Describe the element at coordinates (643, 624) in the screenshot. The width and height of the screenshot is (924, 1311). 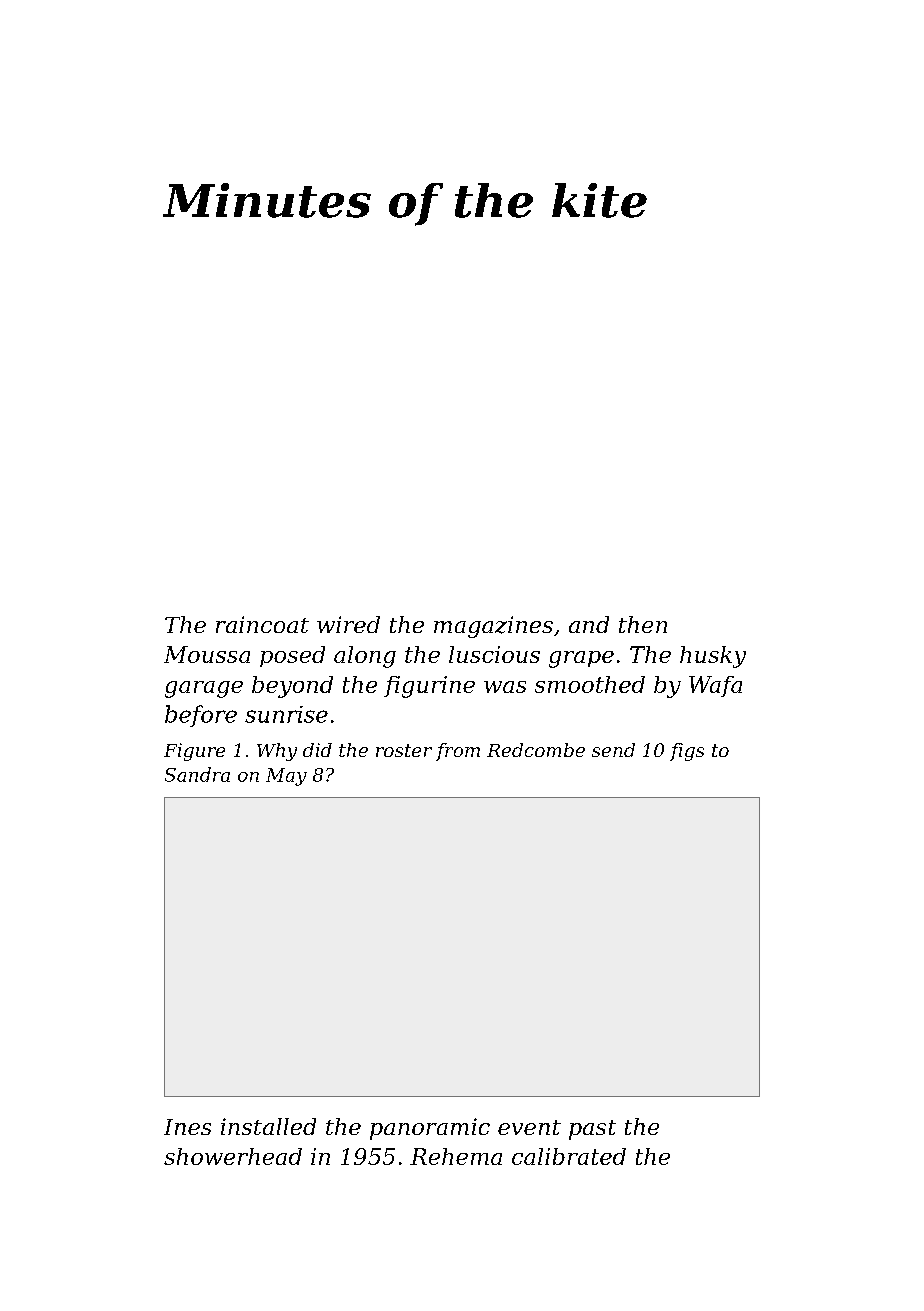
I see `then` at that location.
